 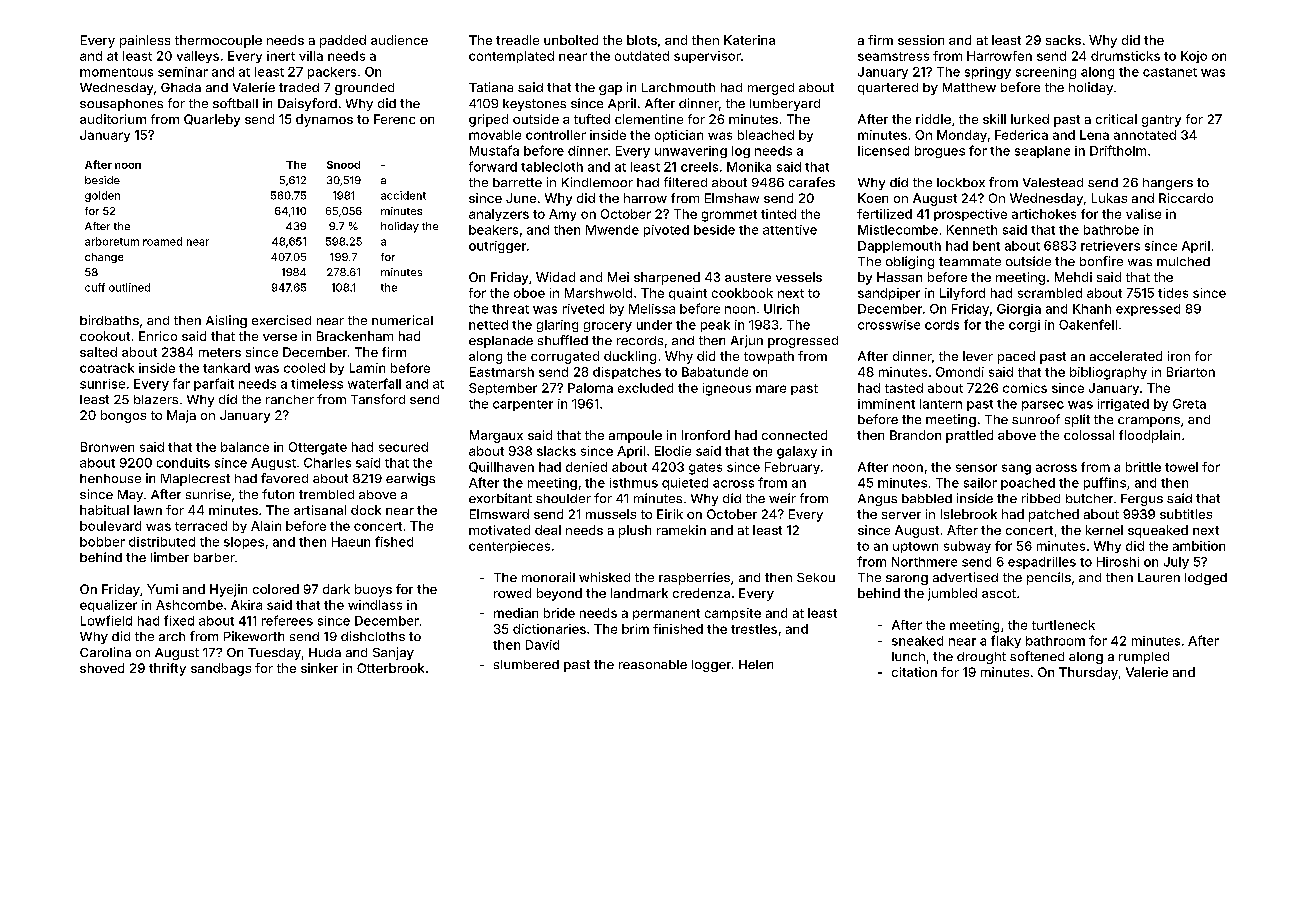 What do you see at coordinates (390, 668) in the image?
I see `Otterbrook` at bounding box center [390, 668].
